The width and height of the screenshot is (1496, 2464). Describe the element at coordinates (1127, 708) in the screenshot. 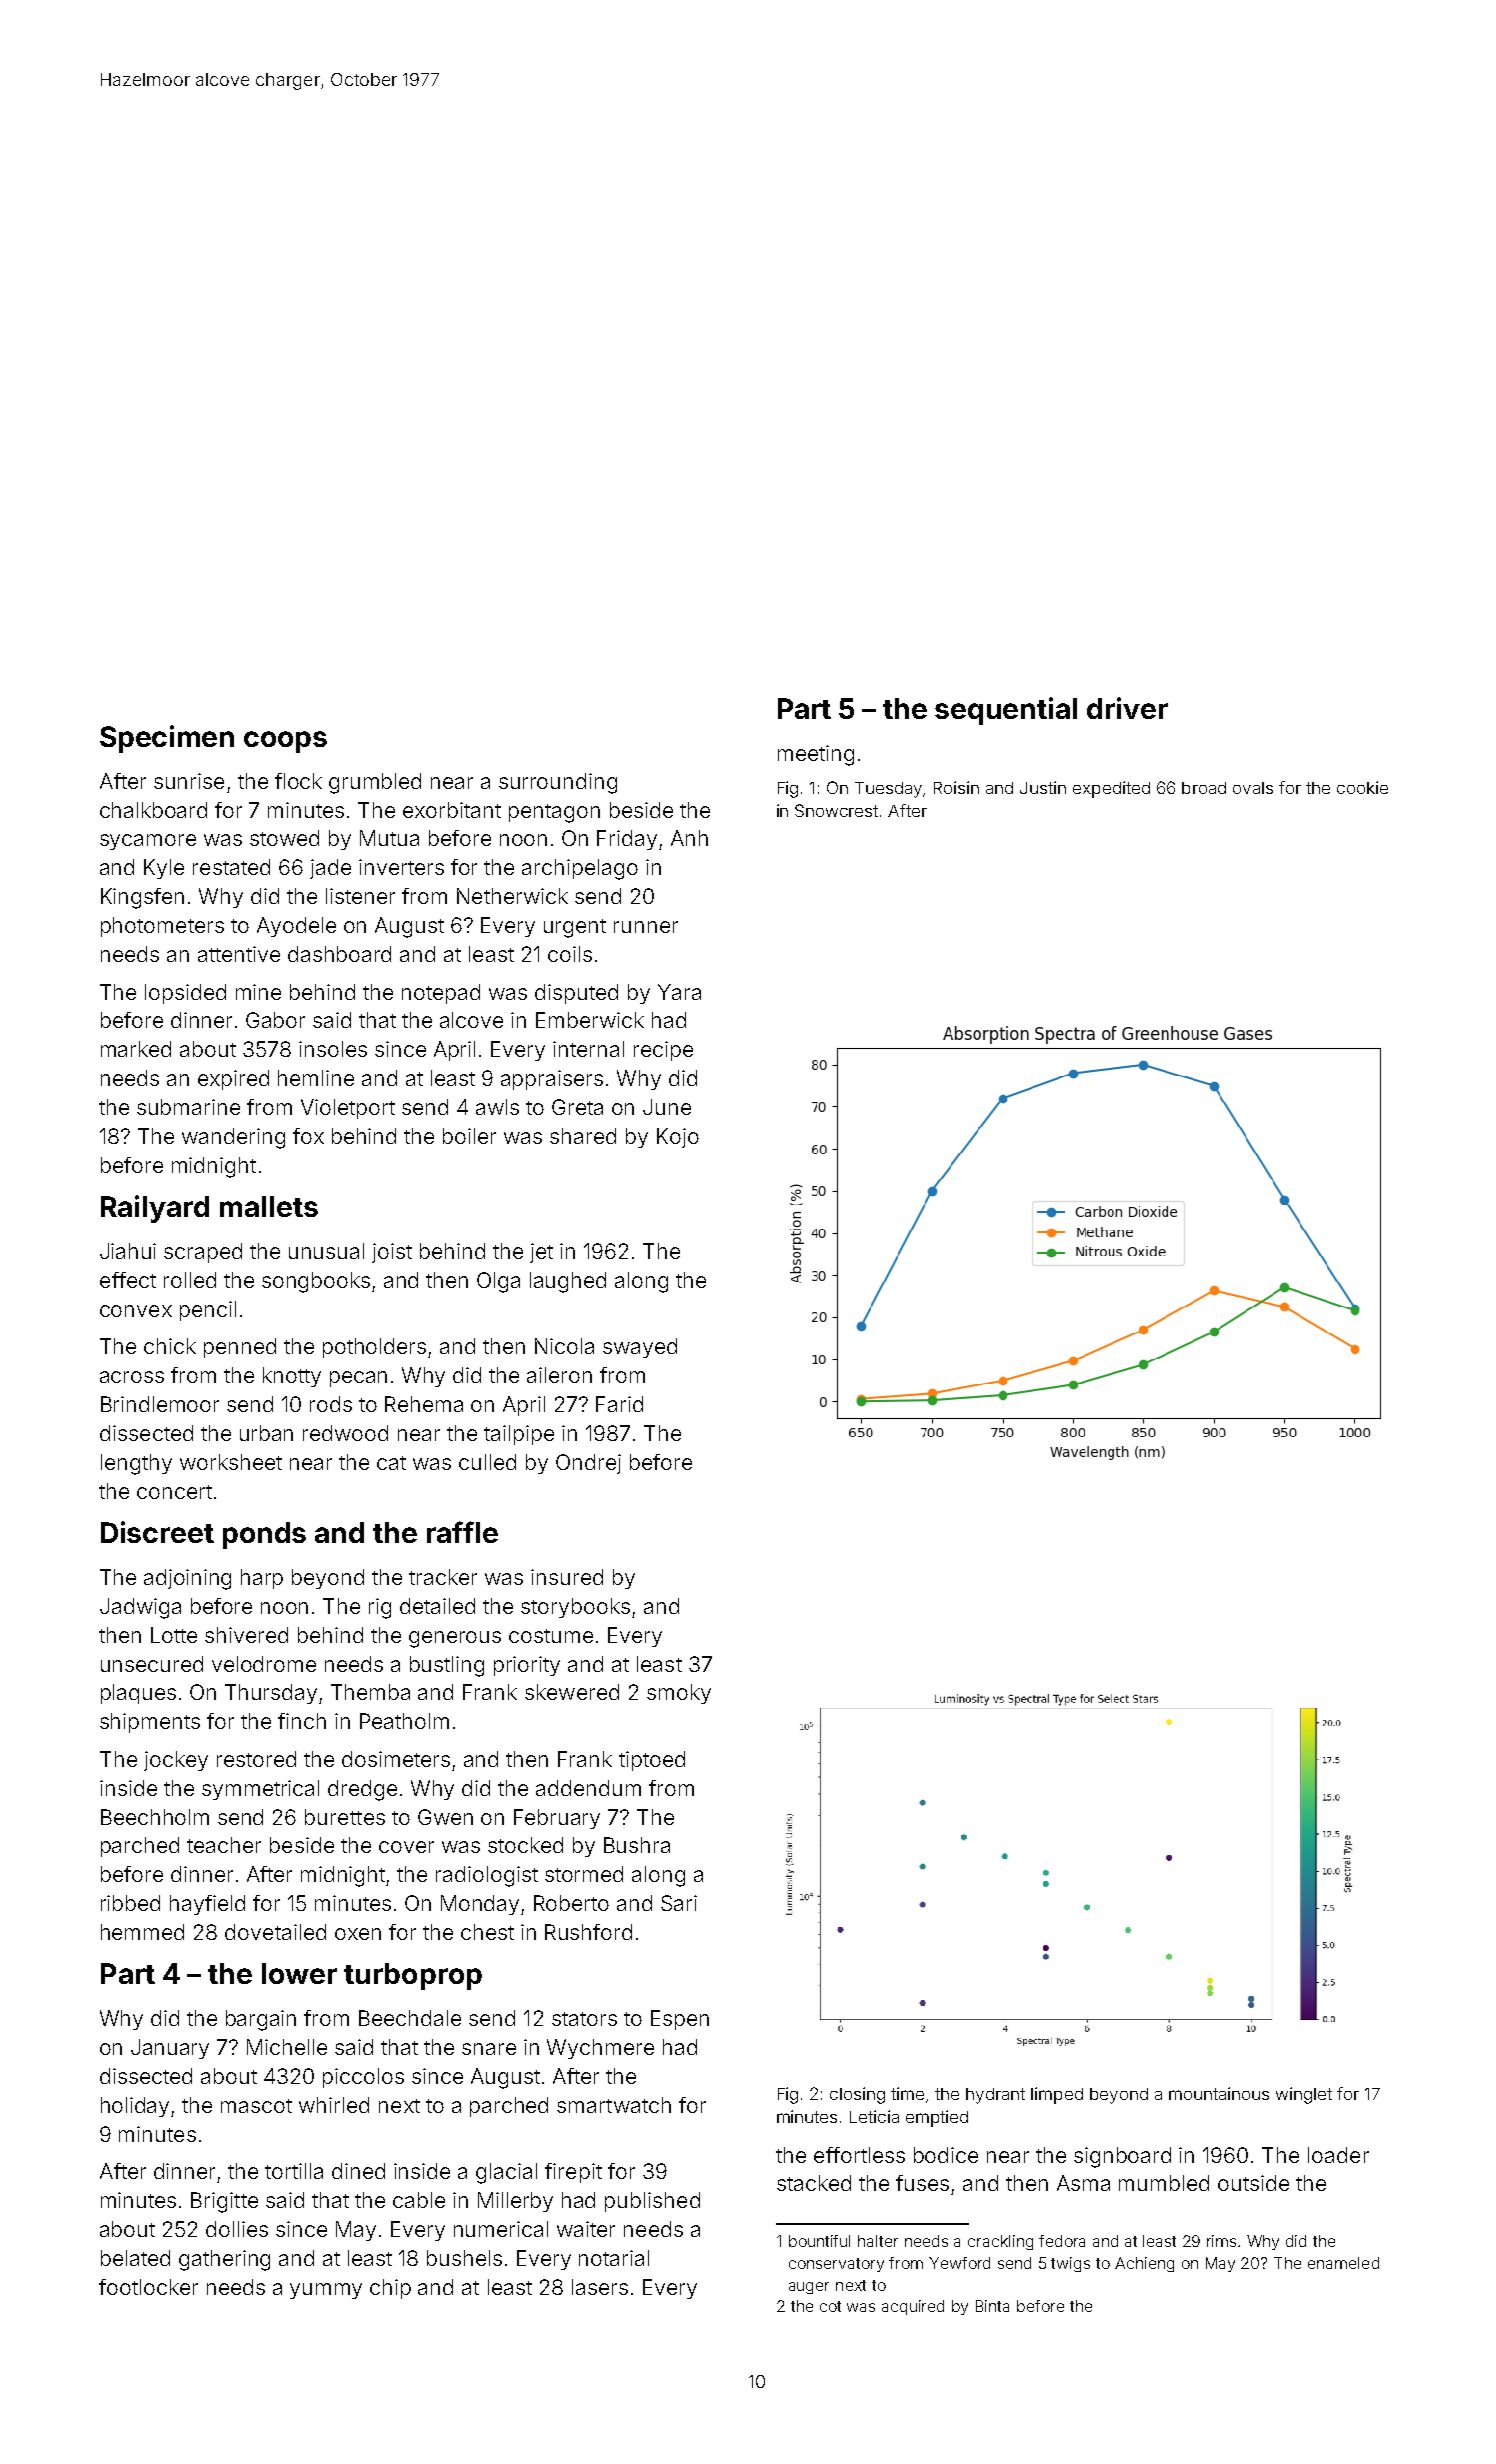

I see `driver` at that location.
